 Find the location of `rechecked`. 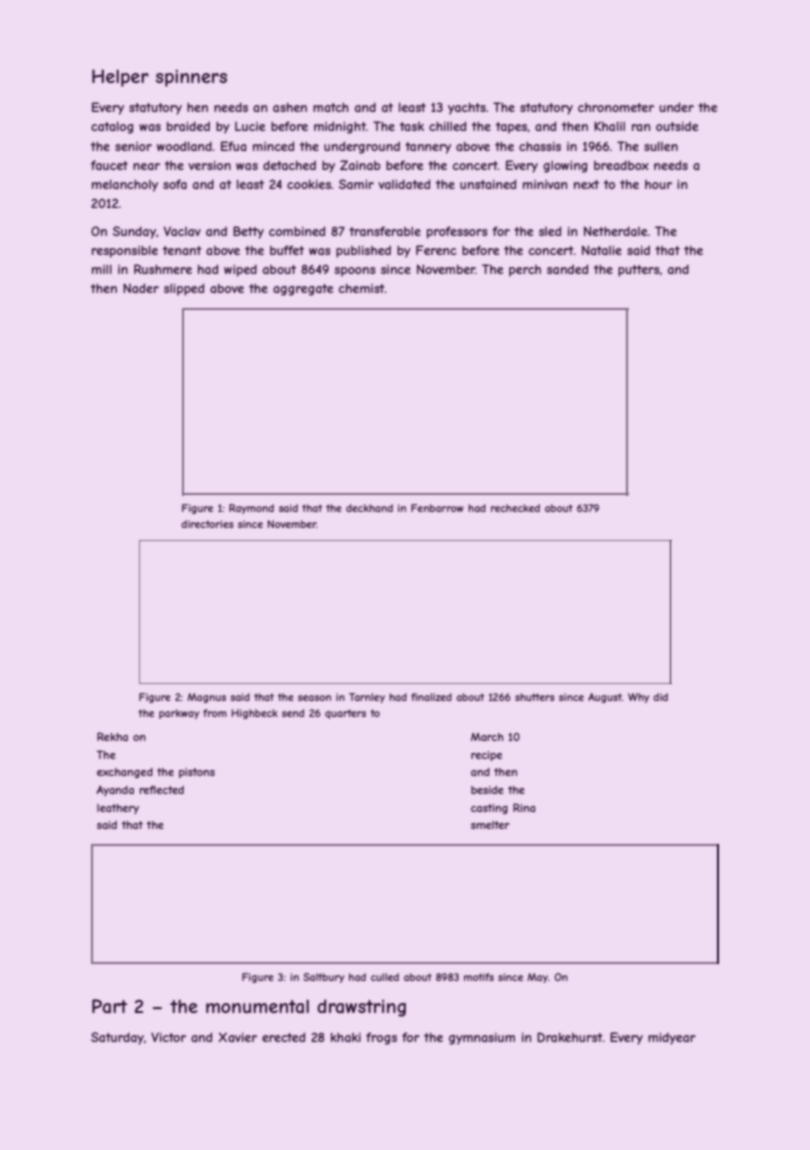

rechecked is located at coordinates (515, 508).
